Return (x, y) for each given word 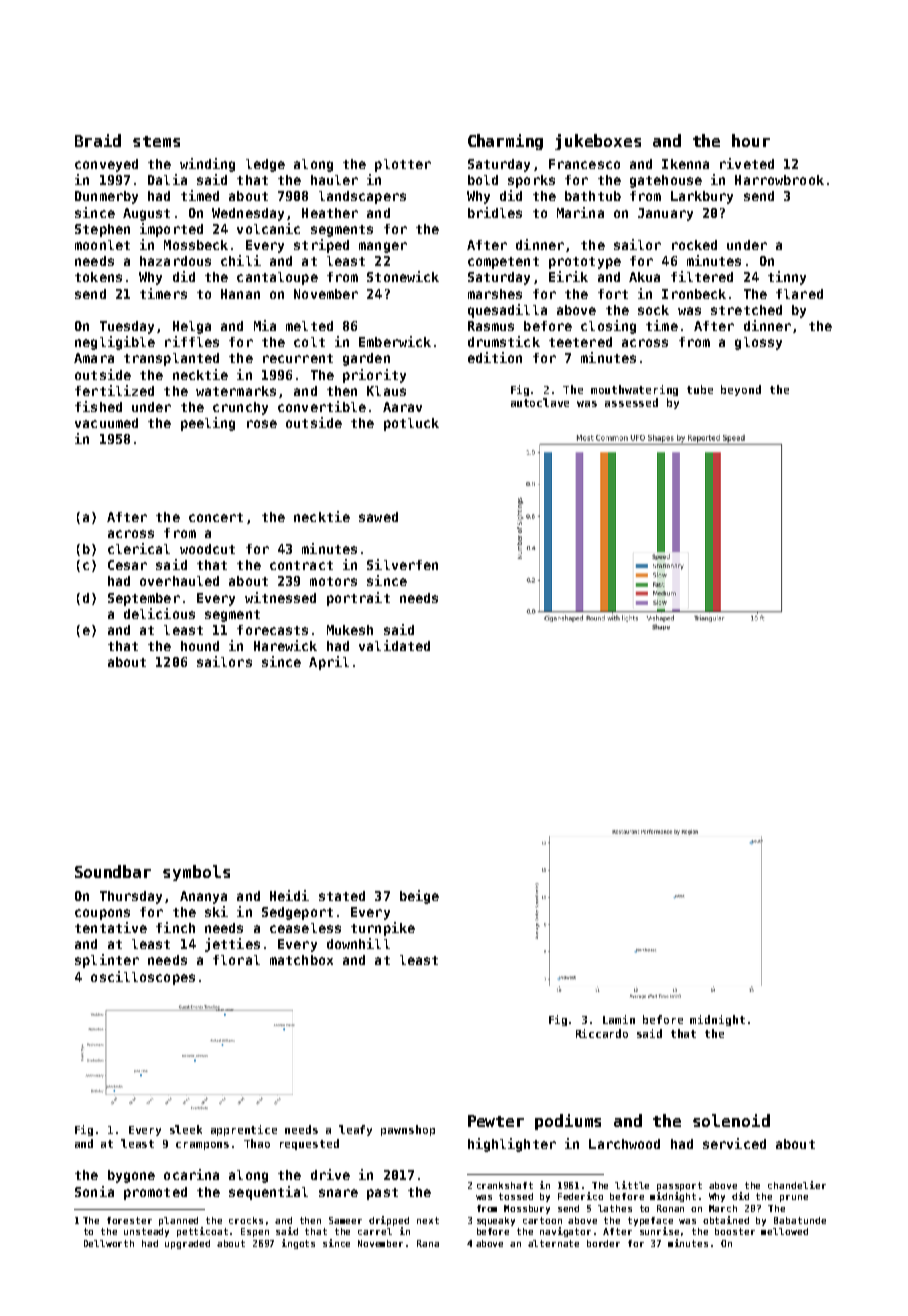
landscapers (362, 197)
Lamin (619, 1019)
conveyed (106, 165)
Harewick (285, 645)
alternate (553, 1243)
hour (751, 140)
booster (735, 1231)
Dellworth (109, 1243)
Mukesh (350, 630)
